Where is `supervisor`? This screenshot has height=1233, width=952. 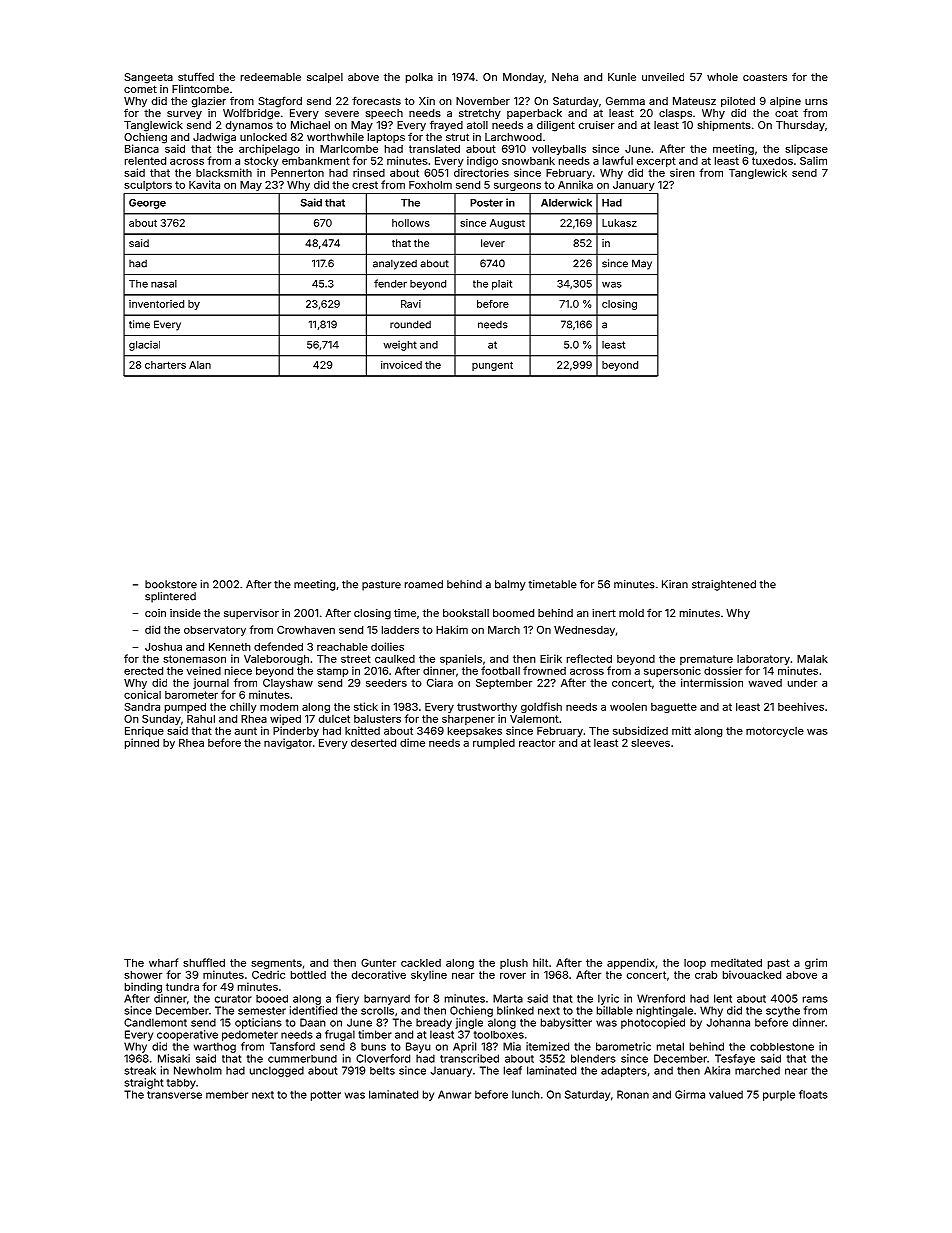
supervisor is located at coordinates (251, 614).
